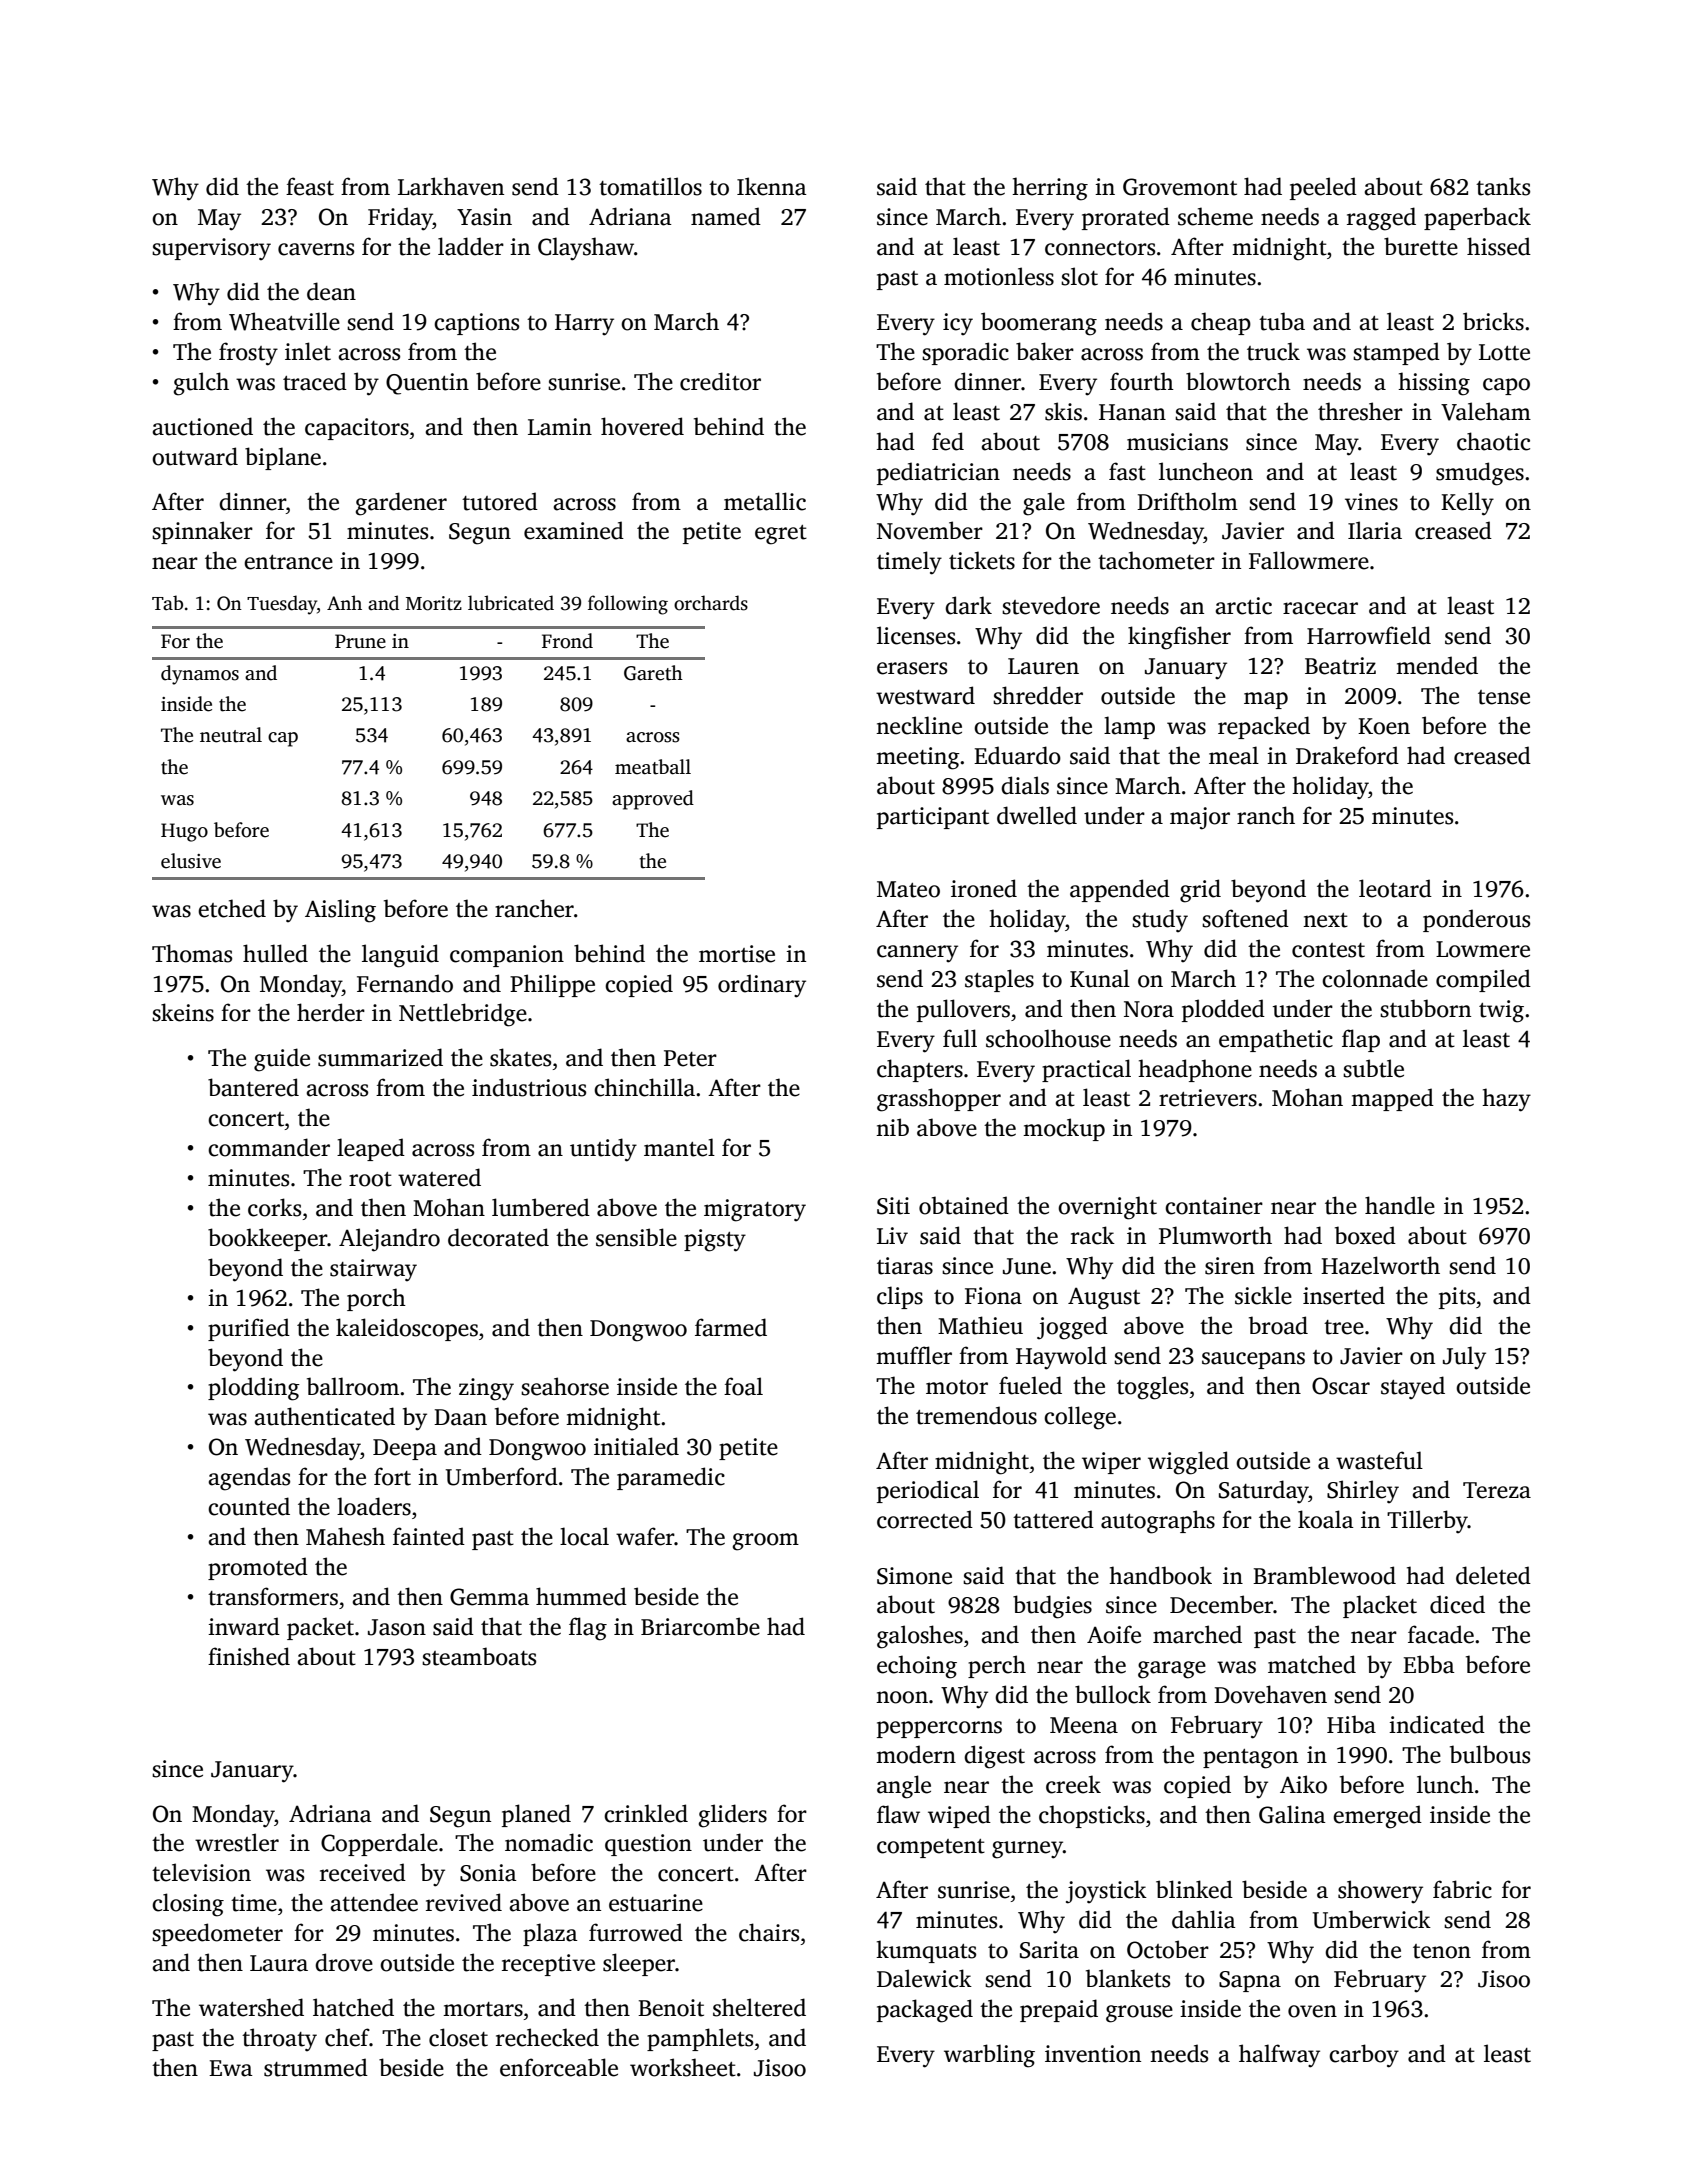  What do you see at coordinates (249, 1656) in the document?
I see `finished` at bounding box center [249, 1656].
